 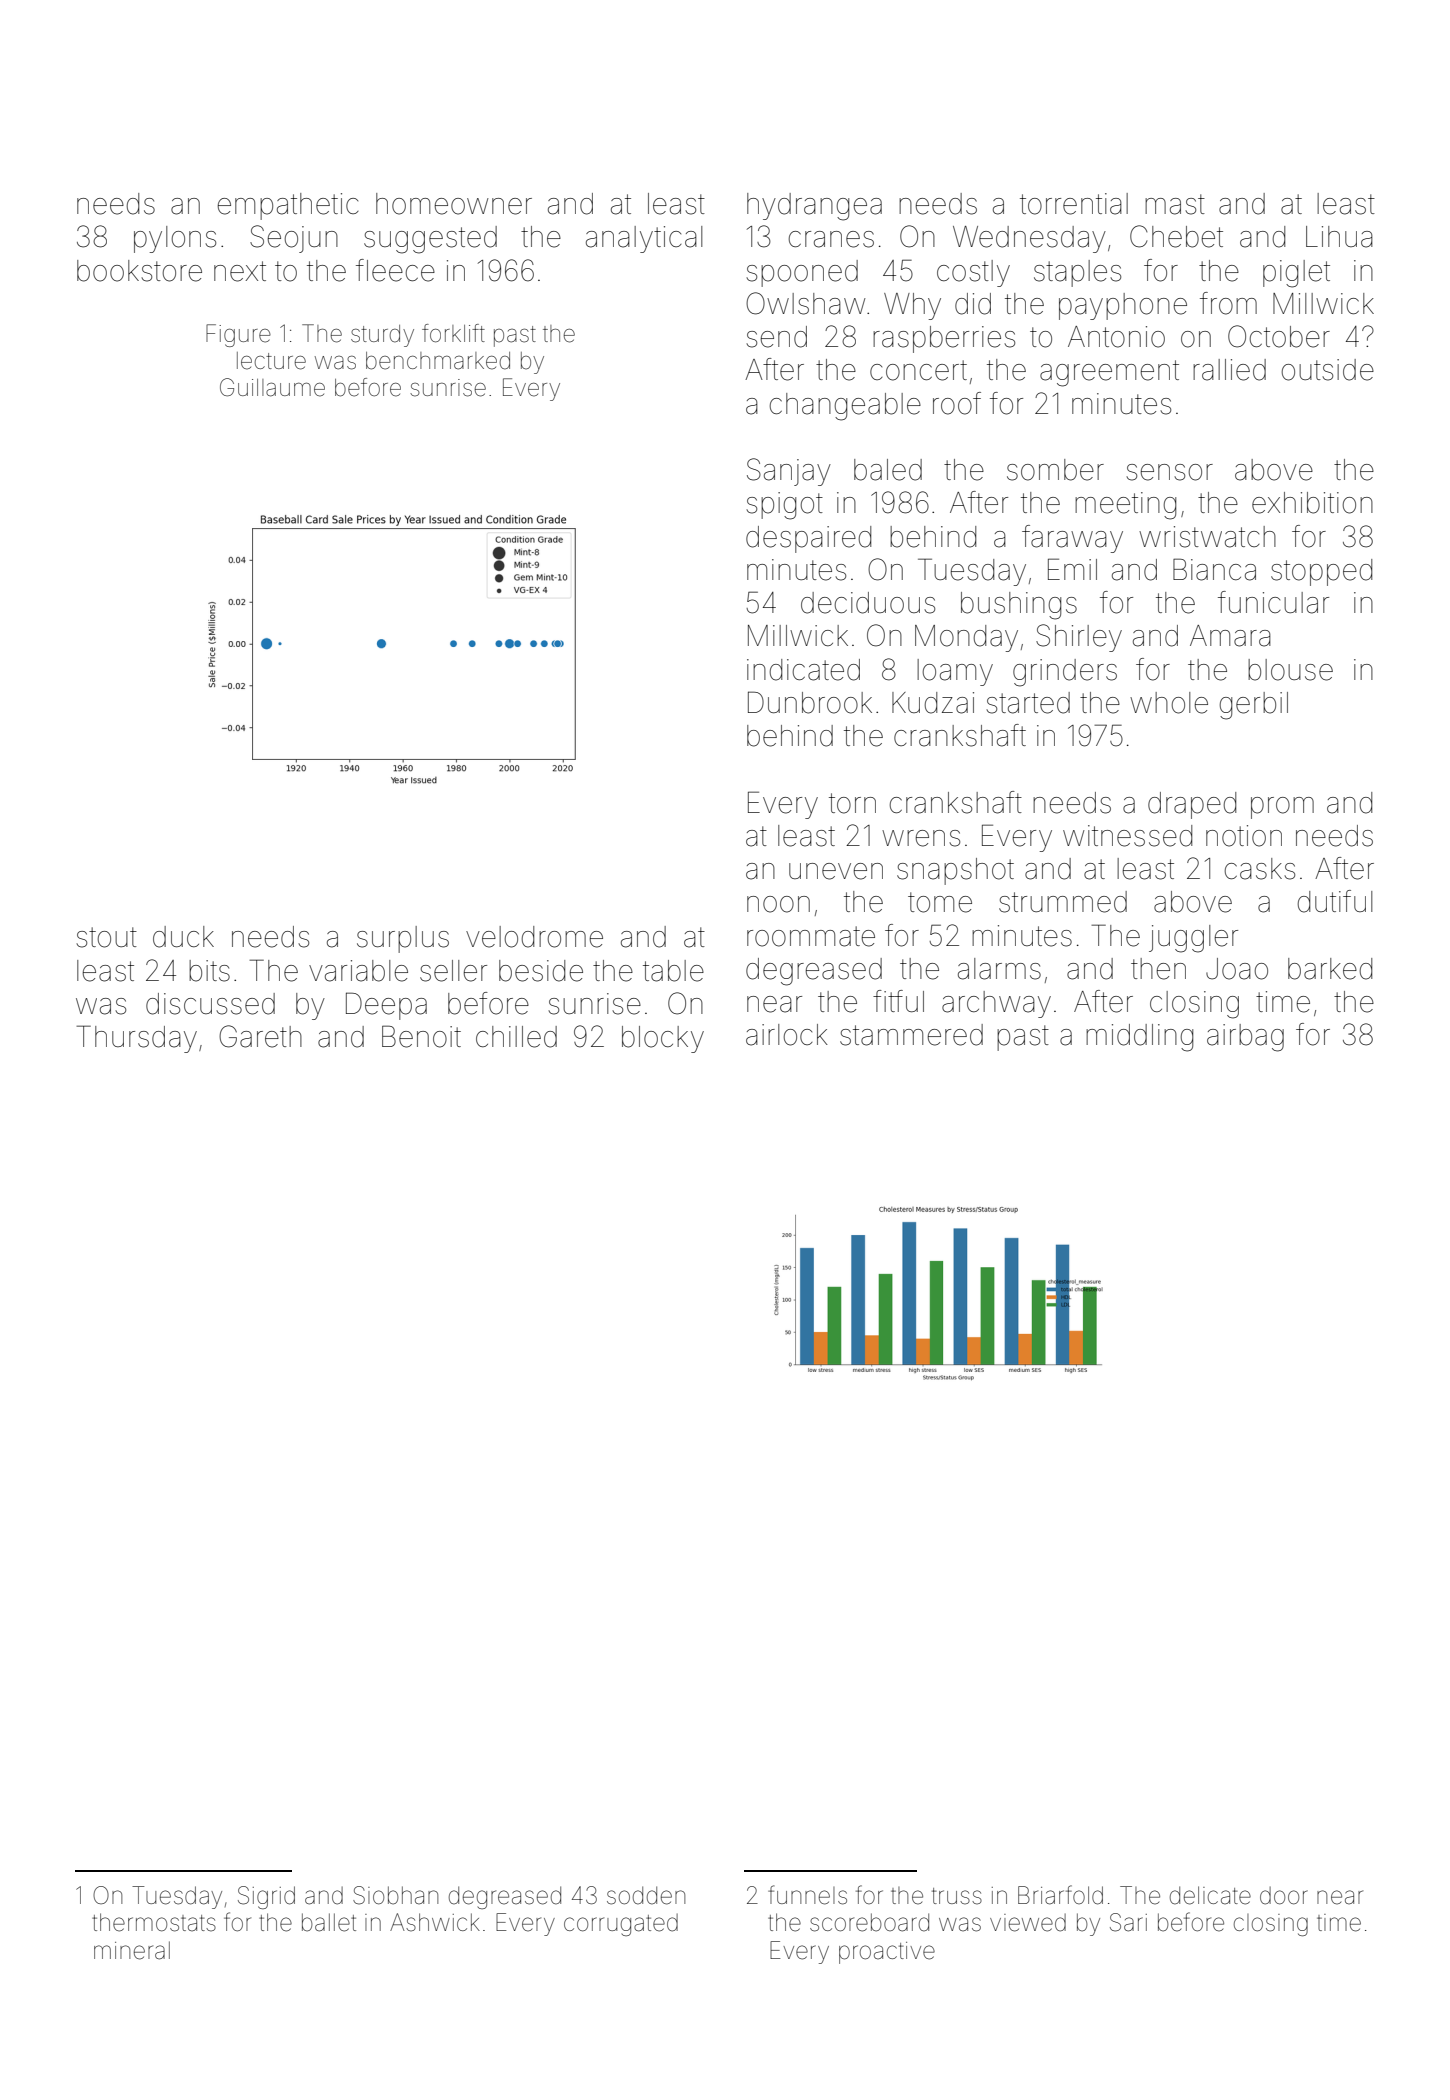 I want to click on Guillaume, so click(x=272, y=387).
